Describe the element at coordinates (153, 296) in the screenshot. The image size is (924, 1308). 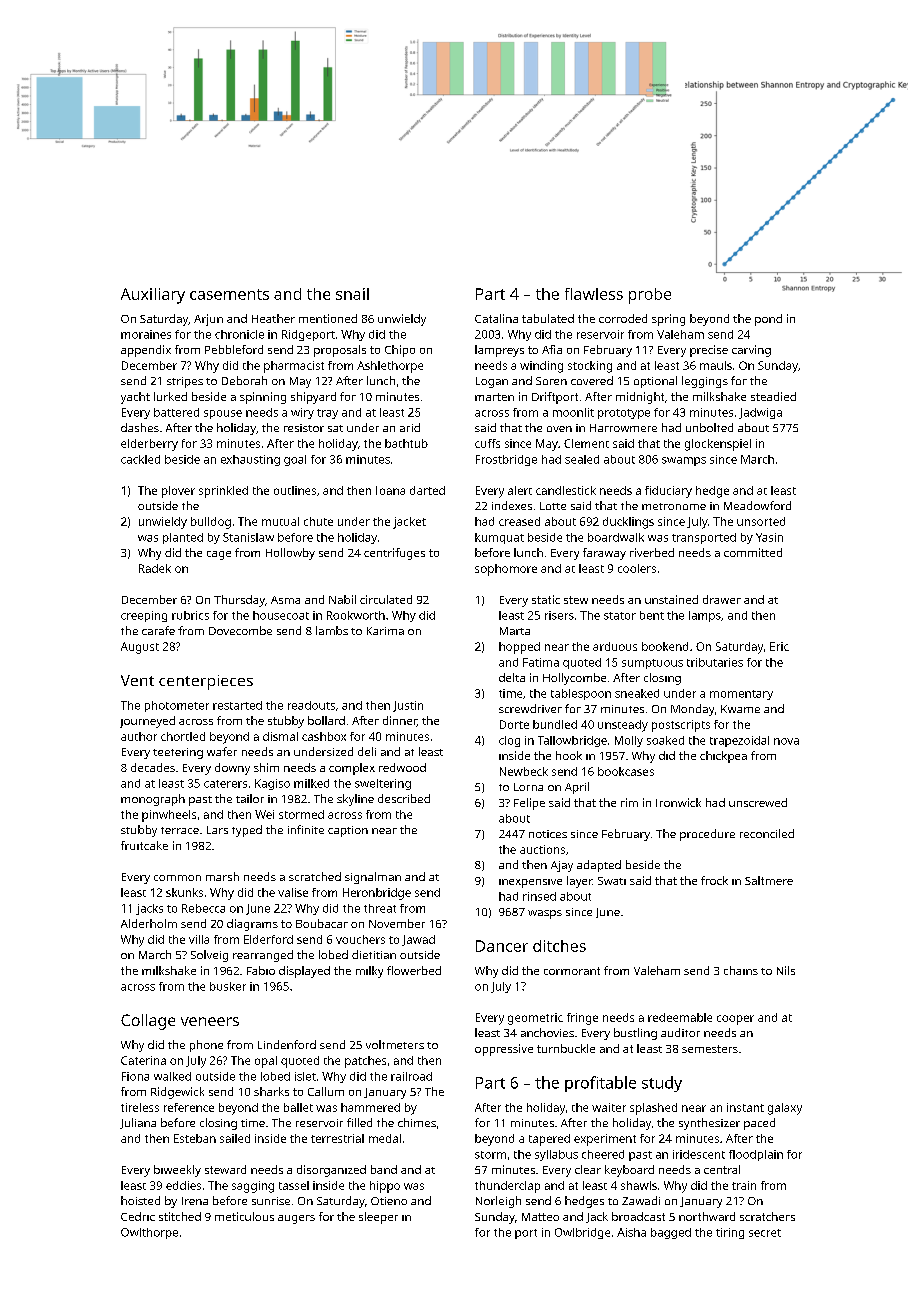
I see `Auxiliary` at that location.
